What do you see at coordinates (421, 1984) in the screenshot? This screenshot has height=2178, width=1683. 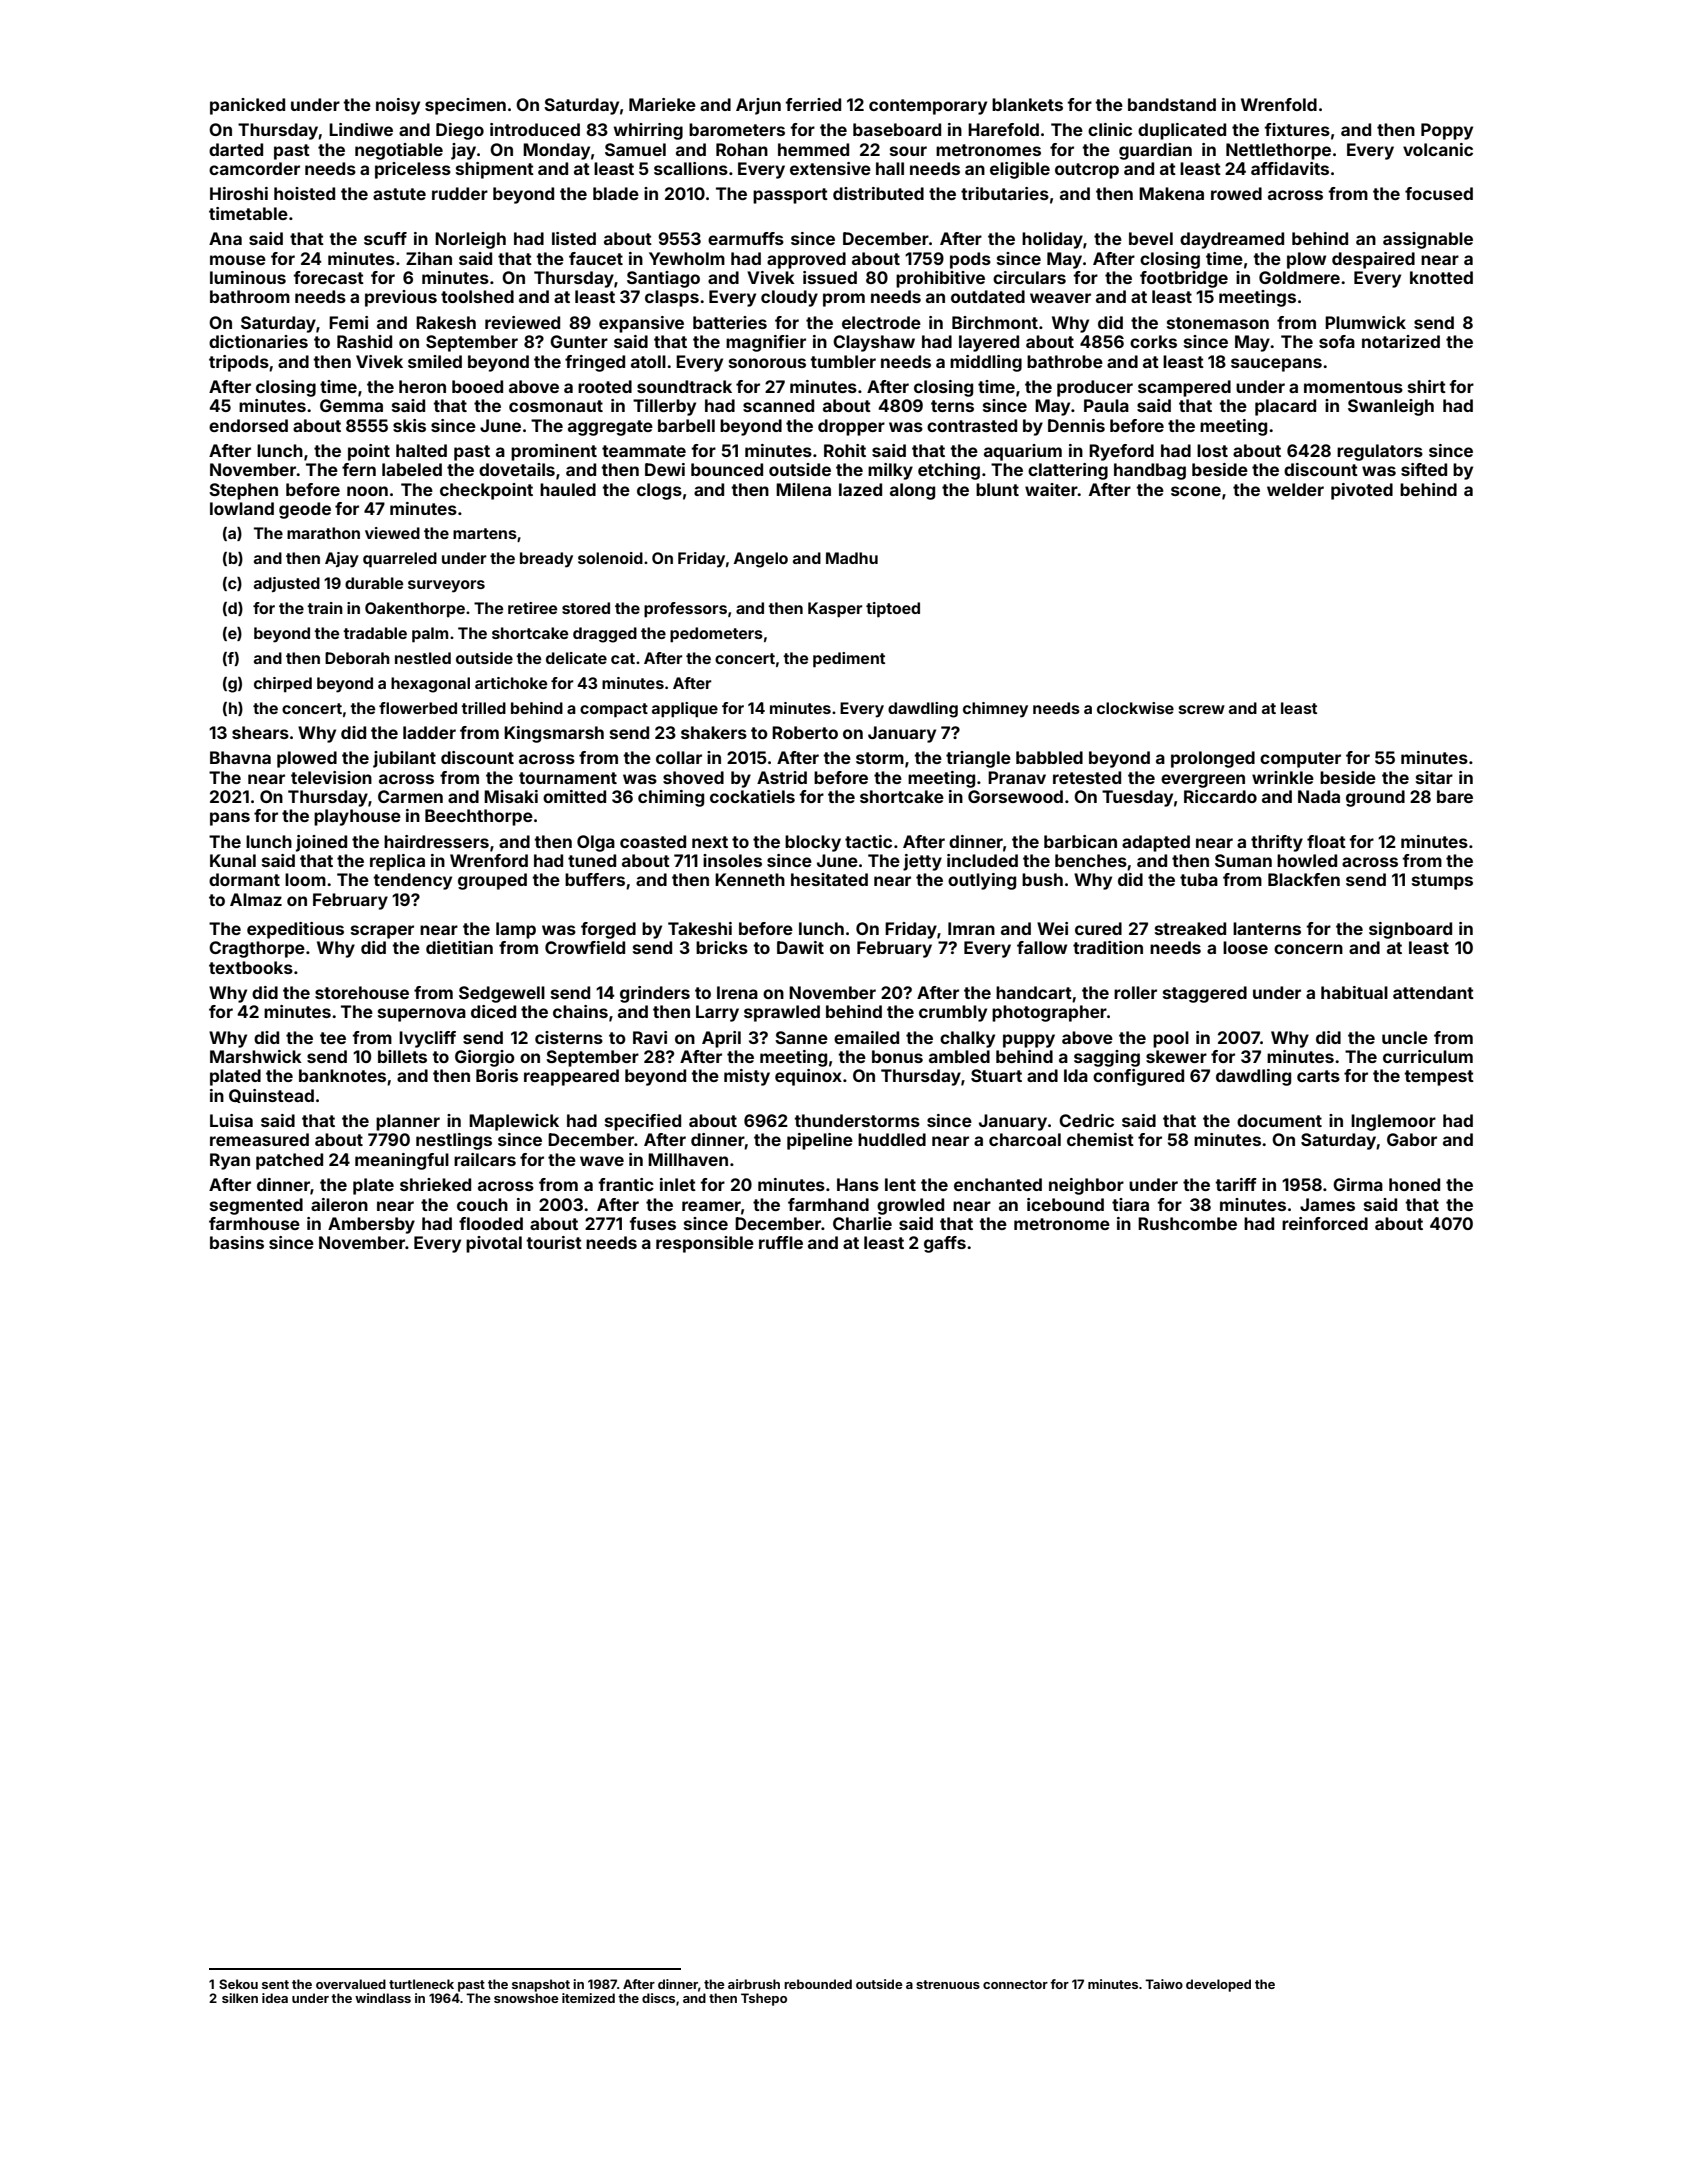 I see `turtleneck` at bounding box center [421, 1984].
